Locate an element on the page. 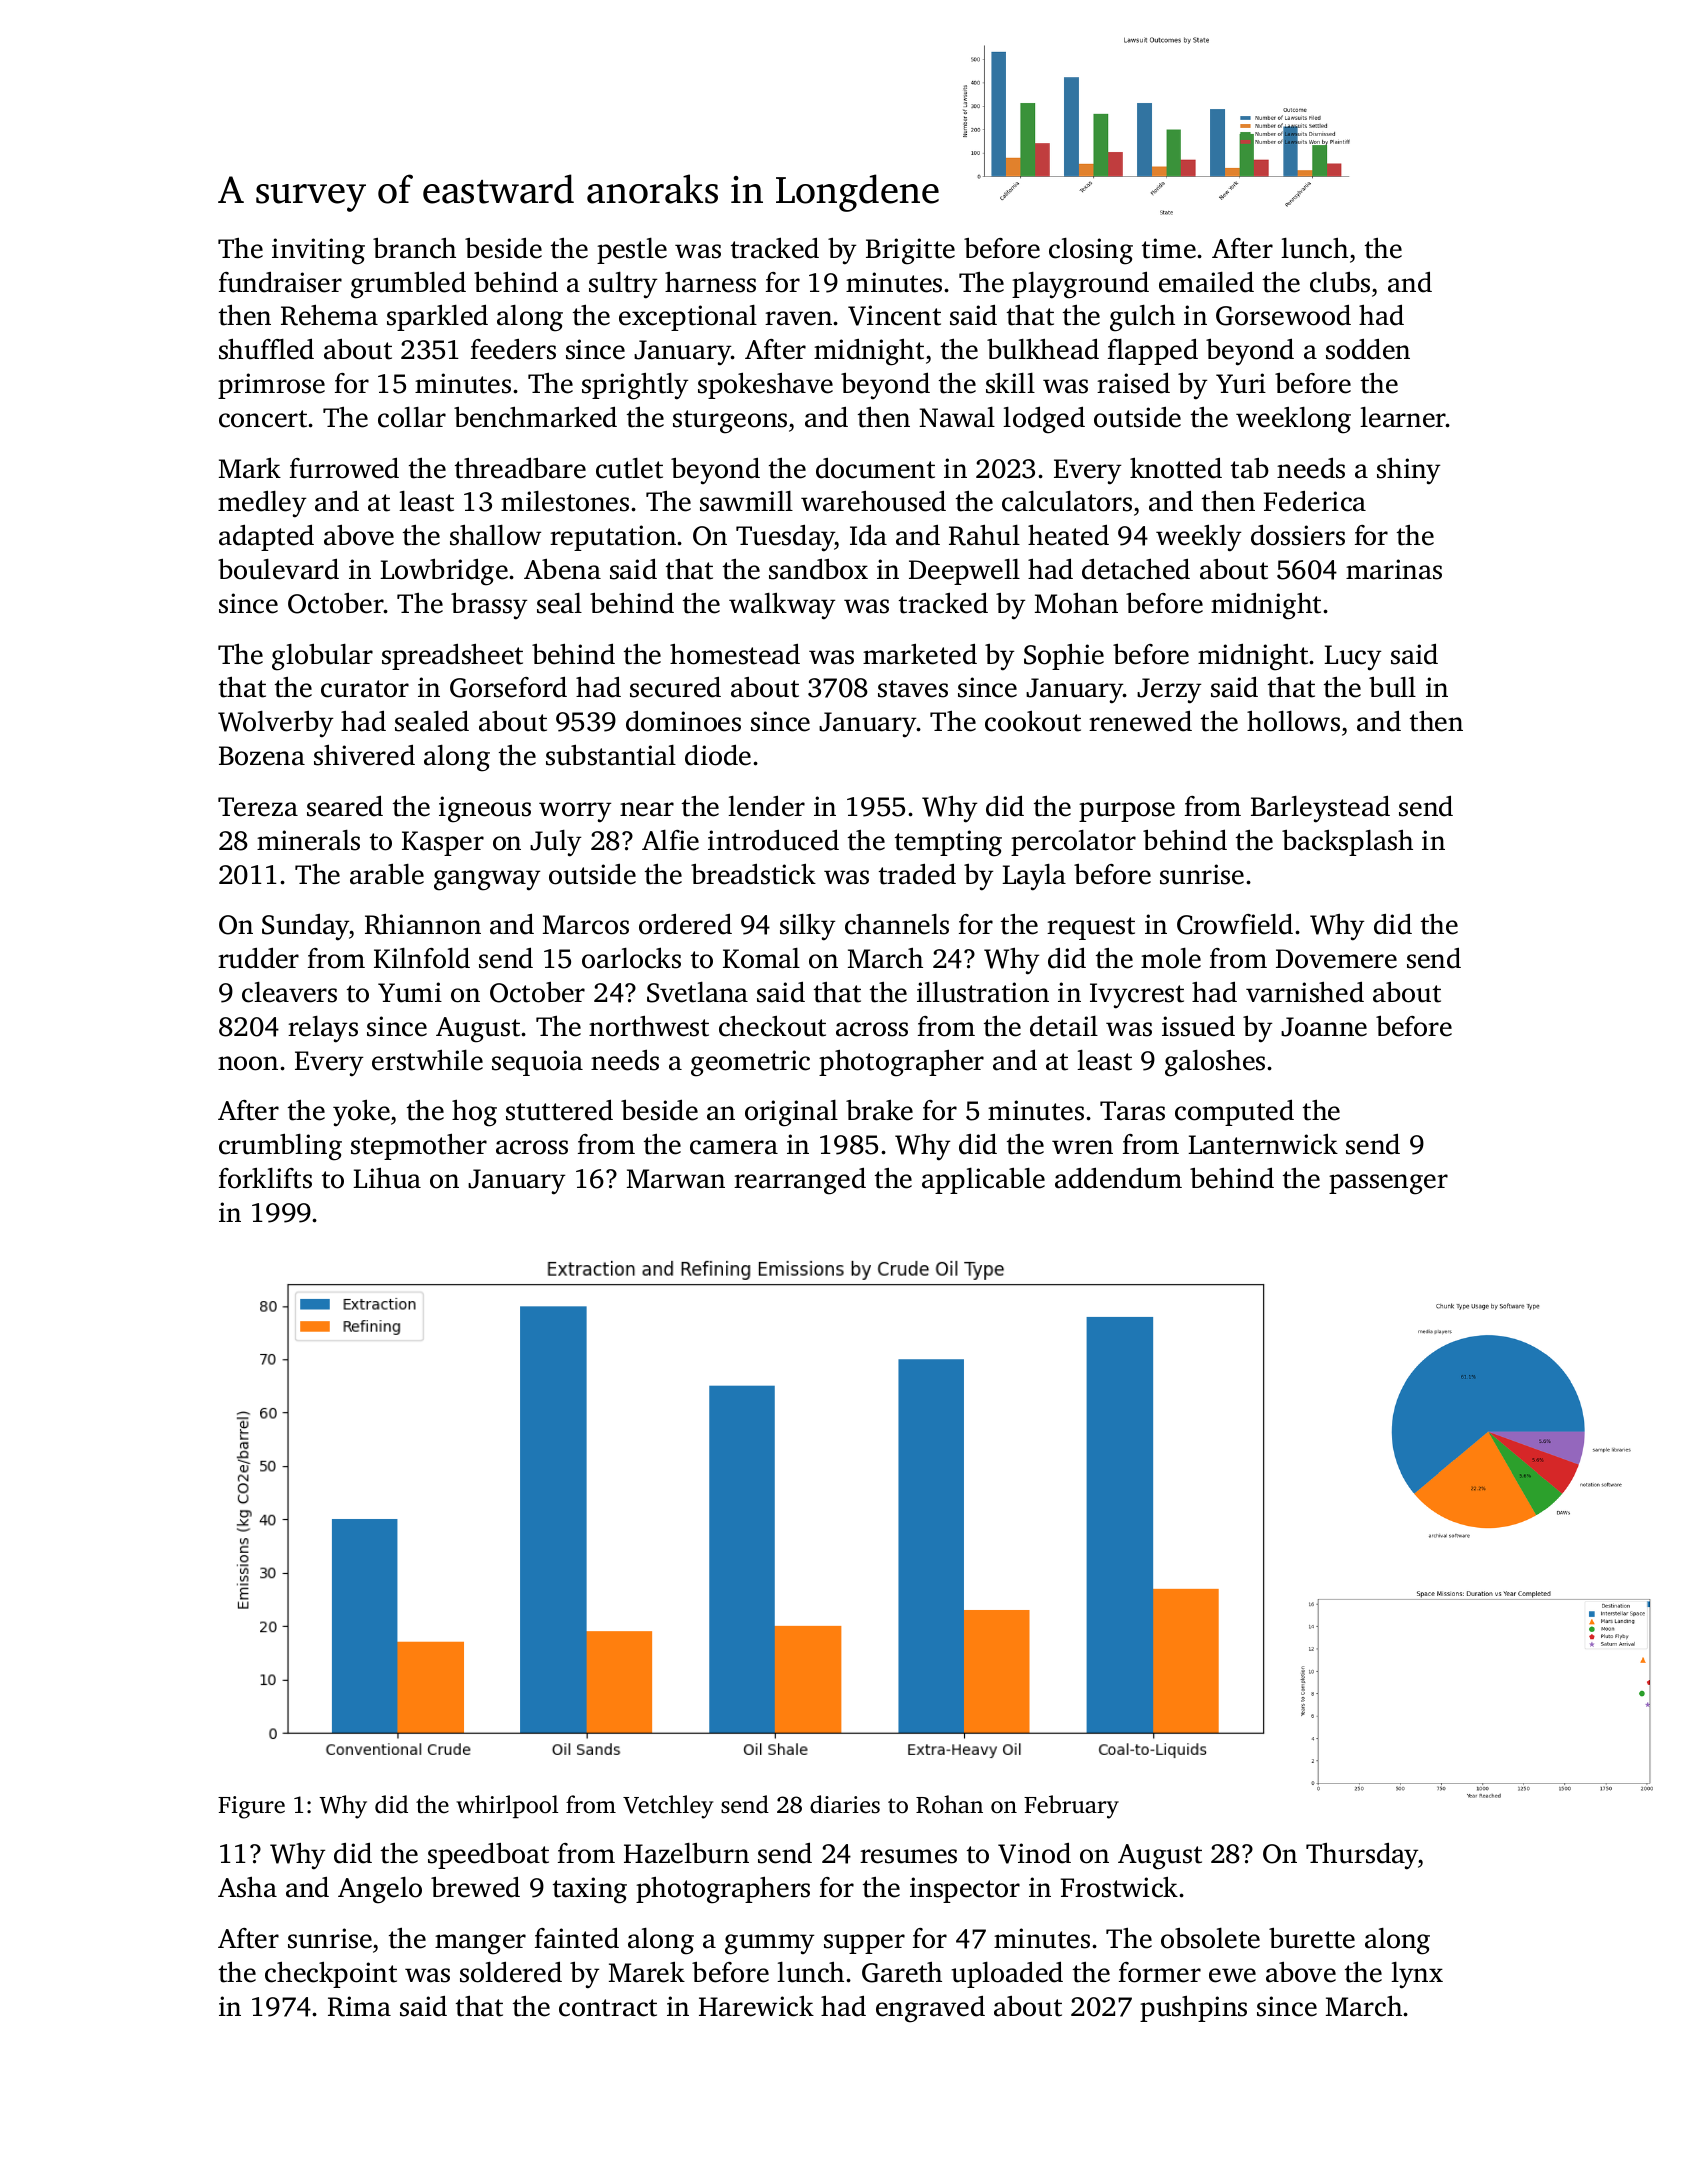  knotted is located at coordinates (1176, 468).
